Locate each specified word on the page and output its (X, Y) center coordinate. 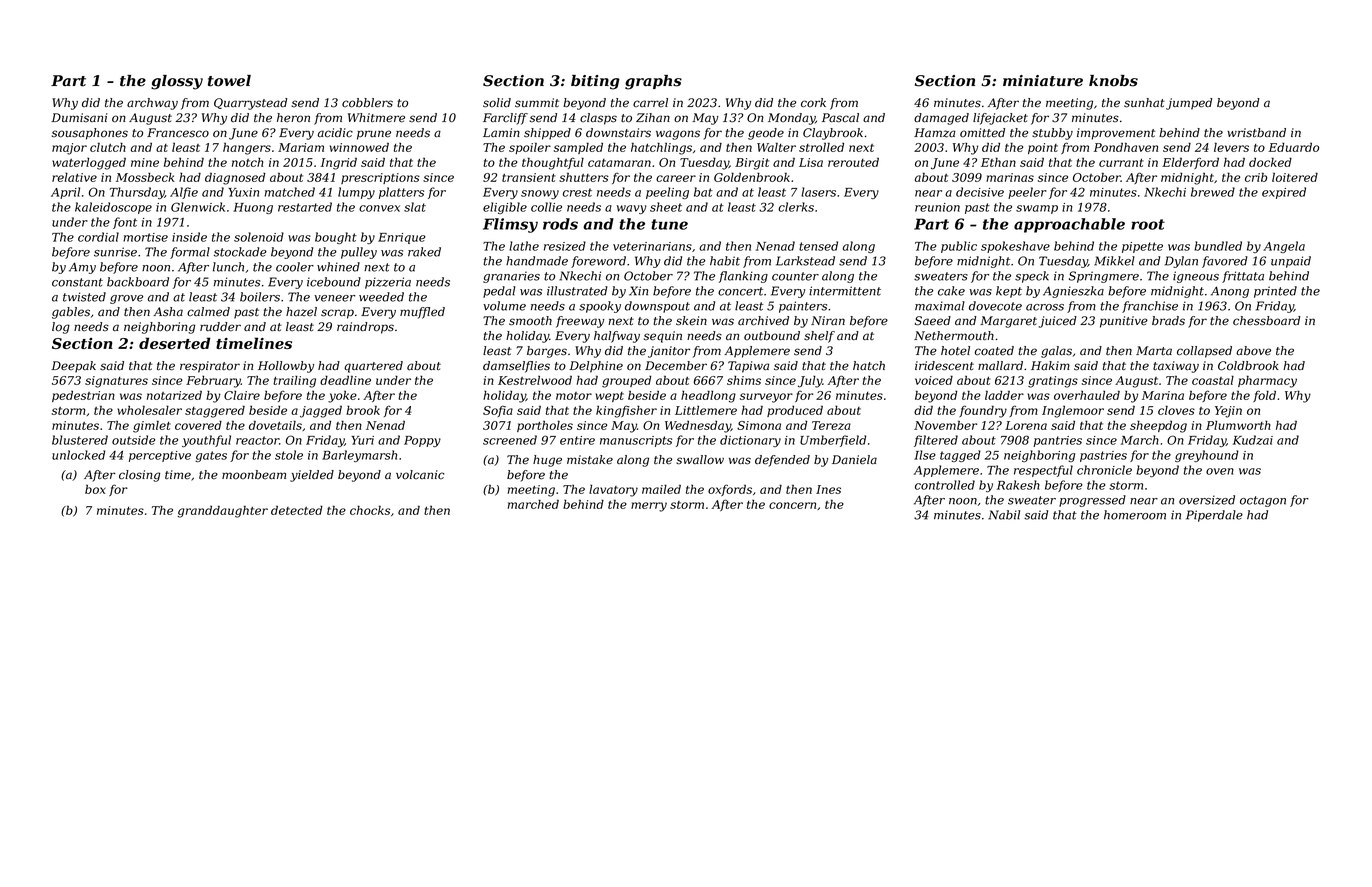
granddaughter (223, 511)
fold (1264, 396)
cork (813, 103)
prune (374, 135)
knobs (1113, 81)
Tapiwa (748, 367)
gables (71, 313)
